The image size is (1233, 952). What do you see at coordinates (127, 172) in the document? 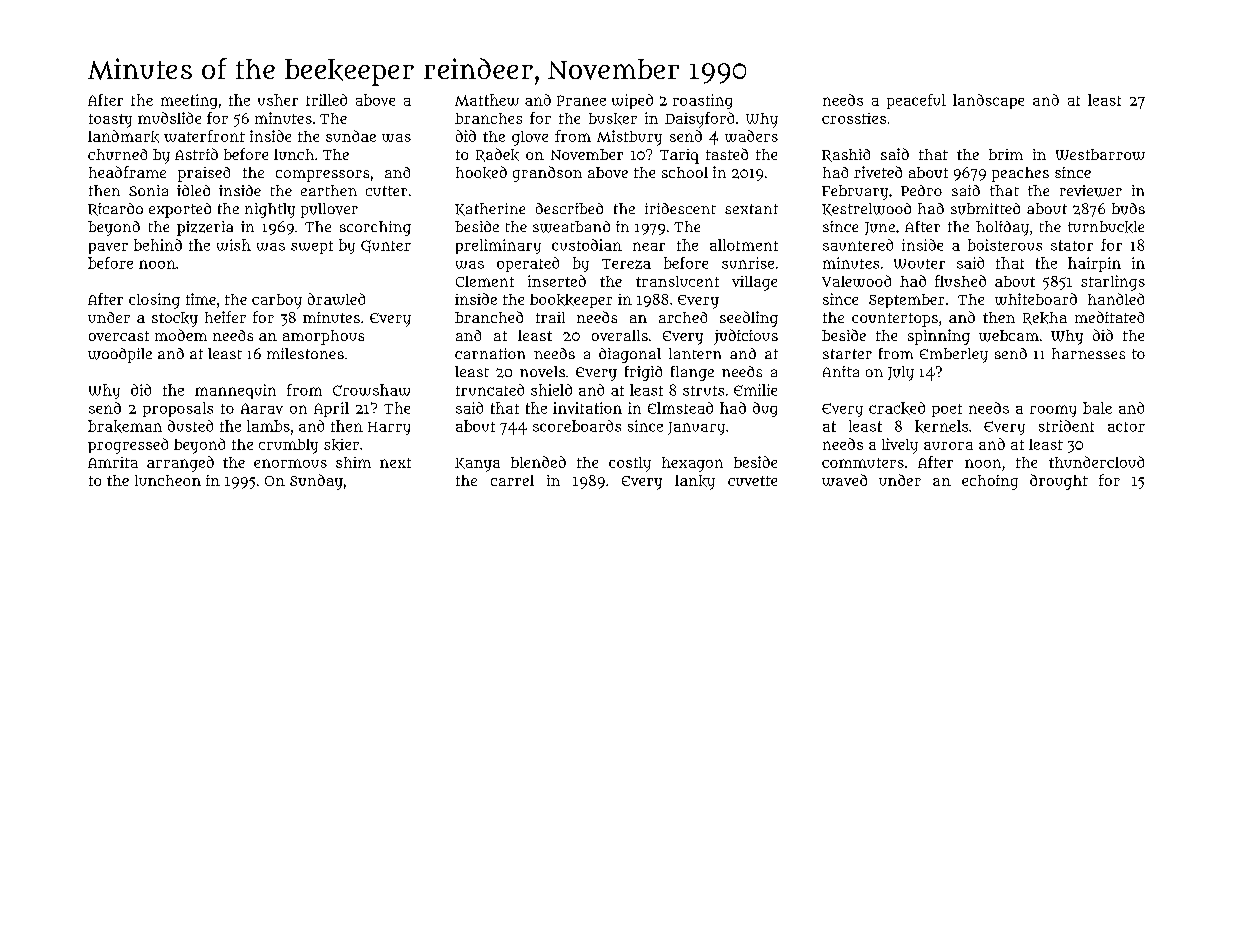
I see `headframe` at bounding box center [127, 172].
